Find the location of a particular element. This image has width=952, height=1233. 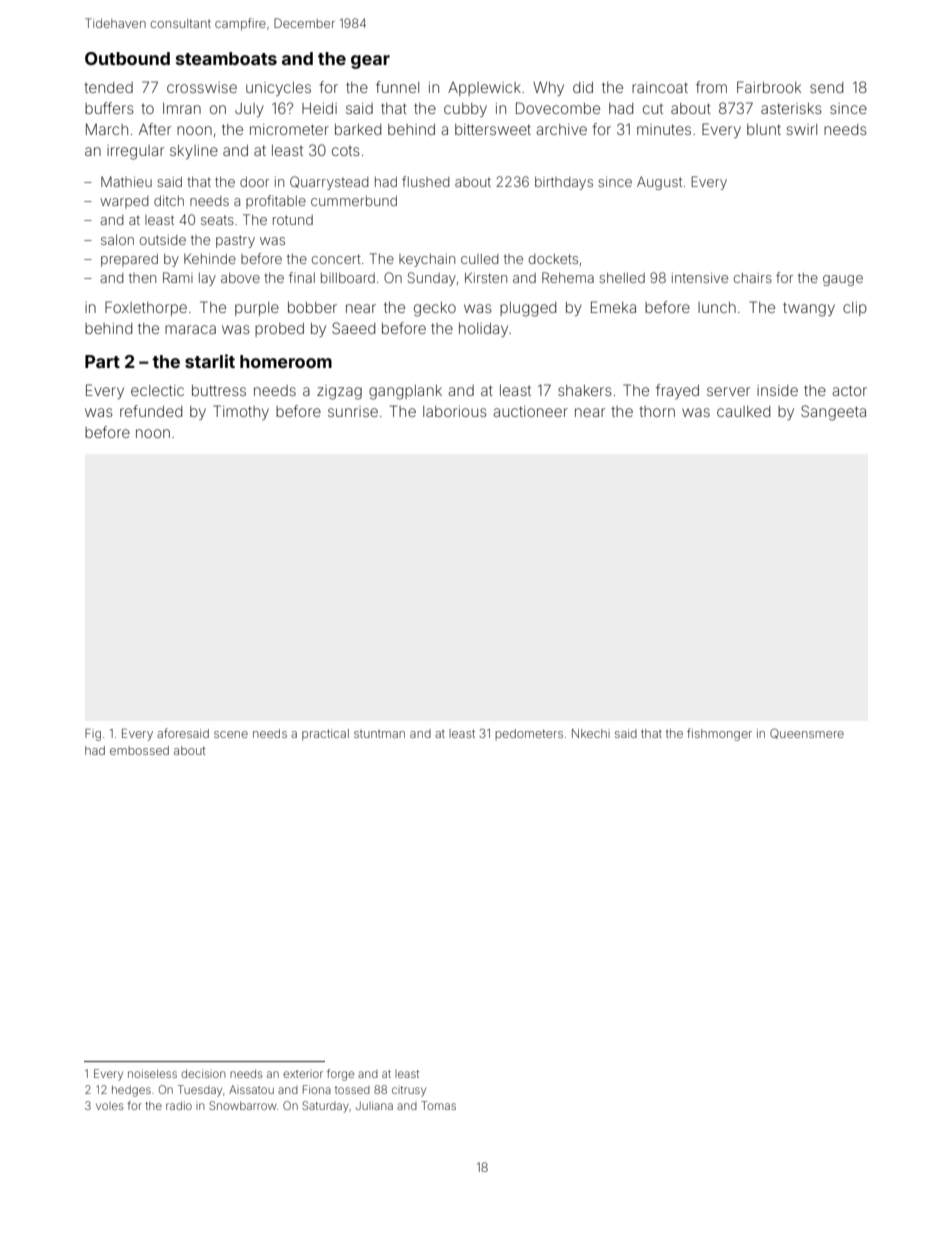

decision is located at coordinates (203, 1073).
